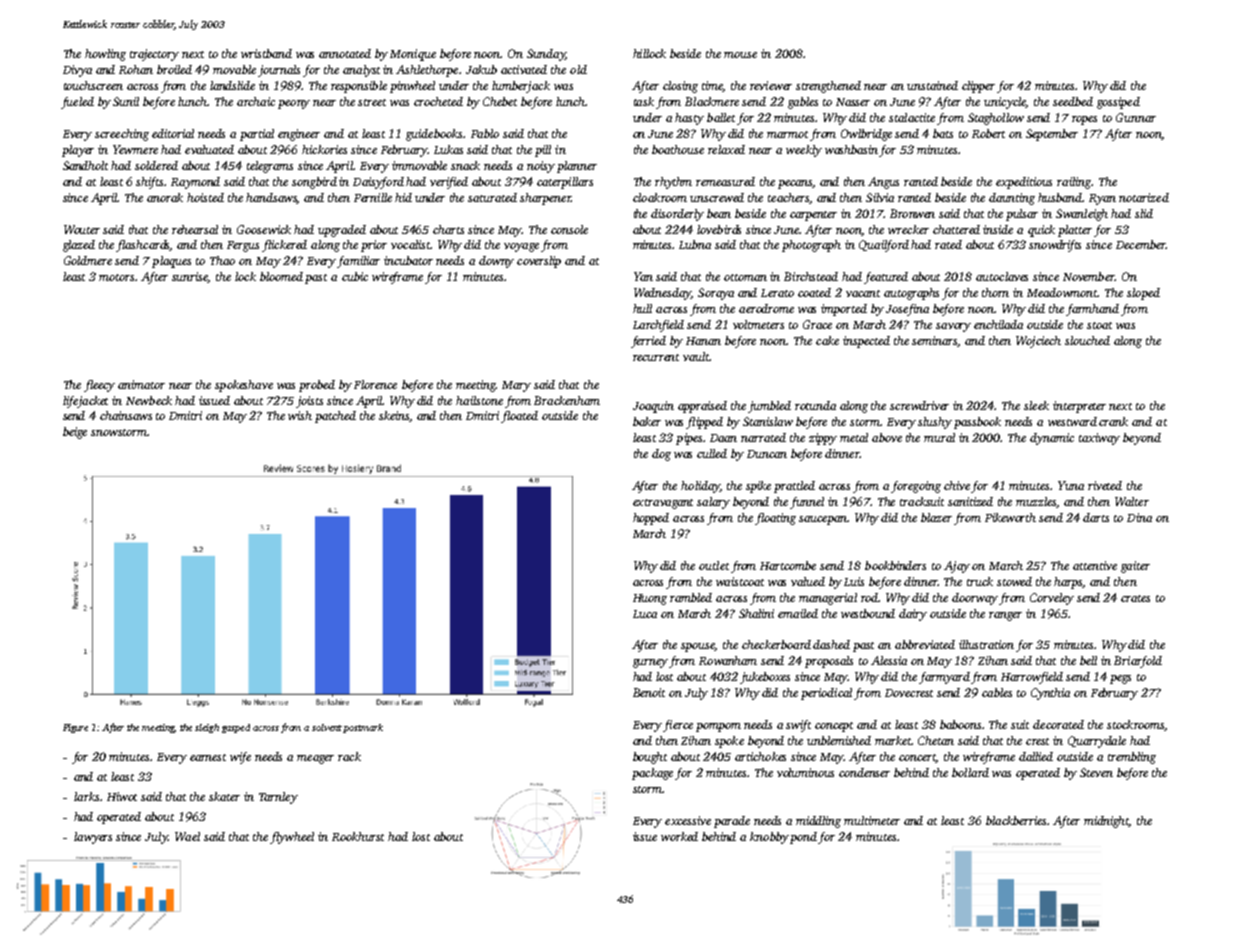 This screenshot has width=1233, height=952. Describe the element at coordinates (696, 356) in the screenshot. I see `vault` at that location.
